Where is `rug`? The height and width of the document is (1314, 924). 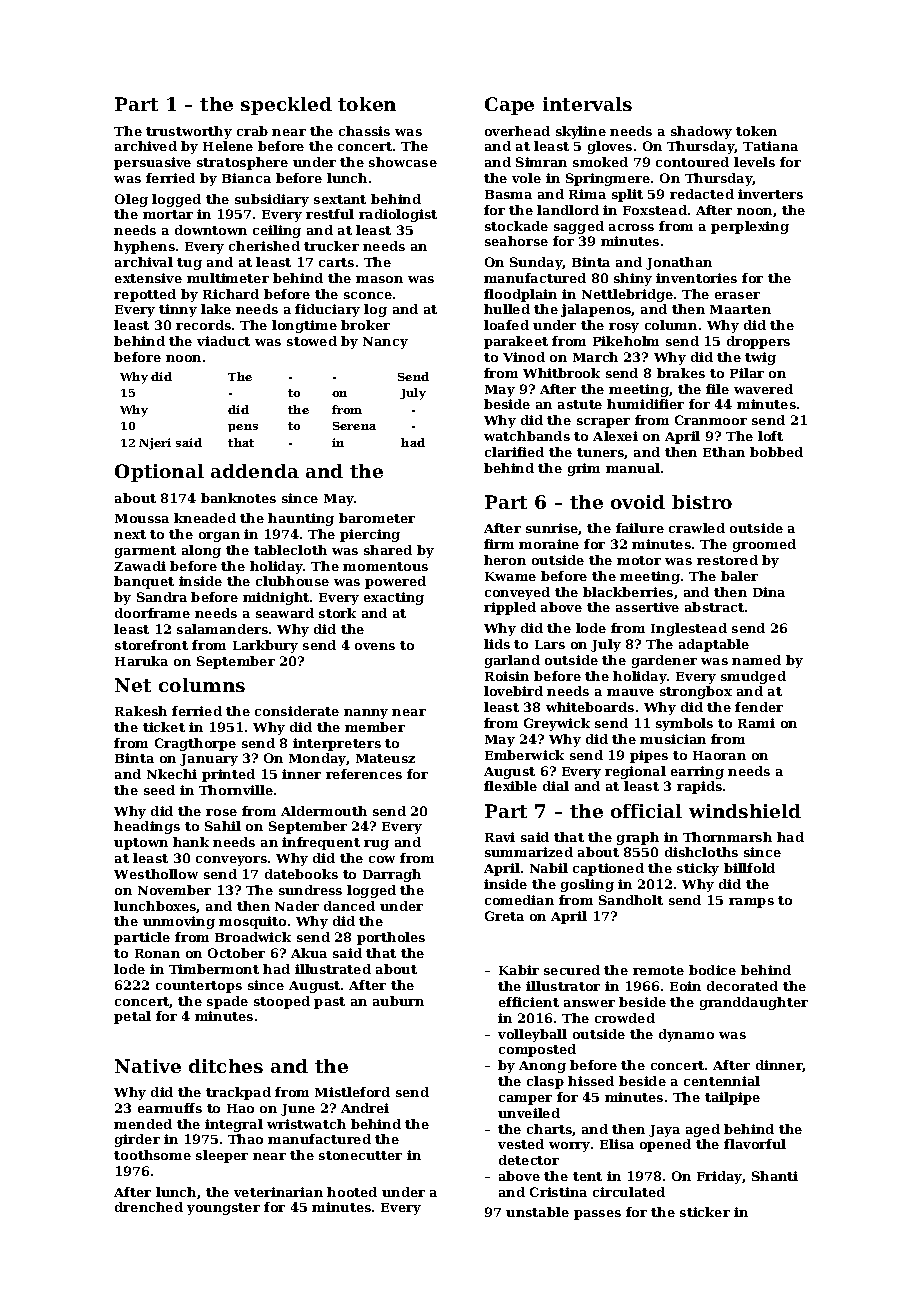
rug is located at coordinates (376, 845).
